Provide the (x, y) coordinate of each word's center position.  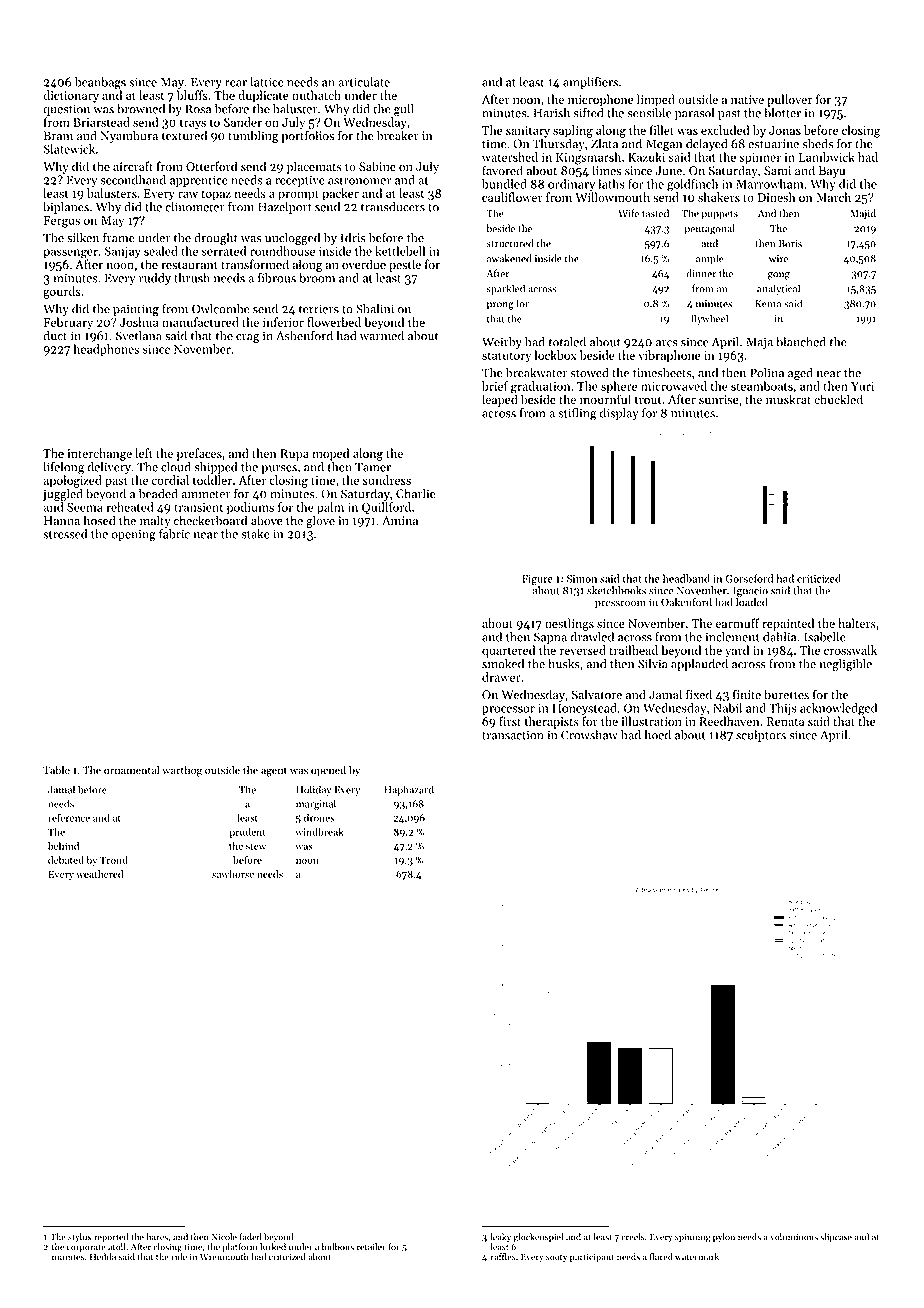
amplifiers (590, 83)
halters (857, 623)
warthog (182, 771)
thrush (192, 278)
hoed (658, 735)
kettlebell (400, 251)
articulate (364, 82)
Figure (537, 580)
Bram (58, 136)
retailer (371, 1247)
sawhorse (233, 874)
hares (157, 1237)
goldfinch (692, 185)
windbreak (319, 832)
